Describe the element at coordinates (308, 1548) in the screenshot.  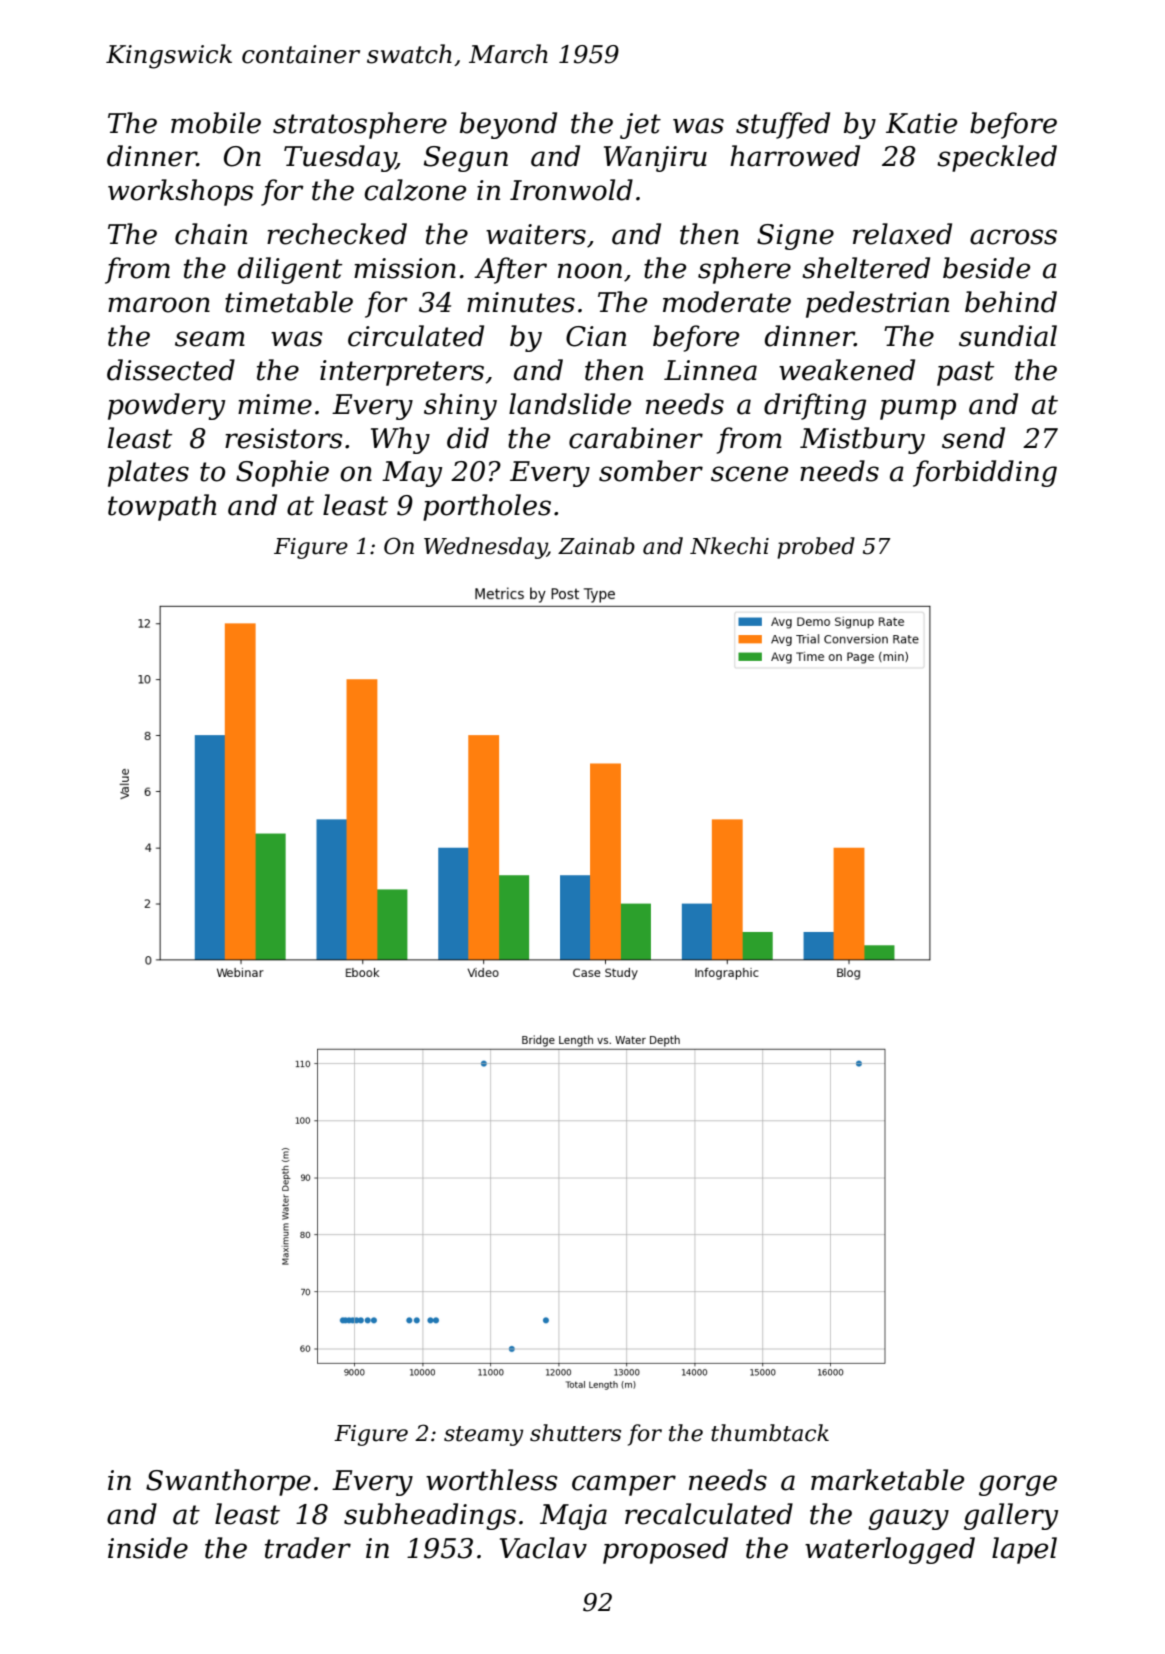
I see `trader` at that location.
